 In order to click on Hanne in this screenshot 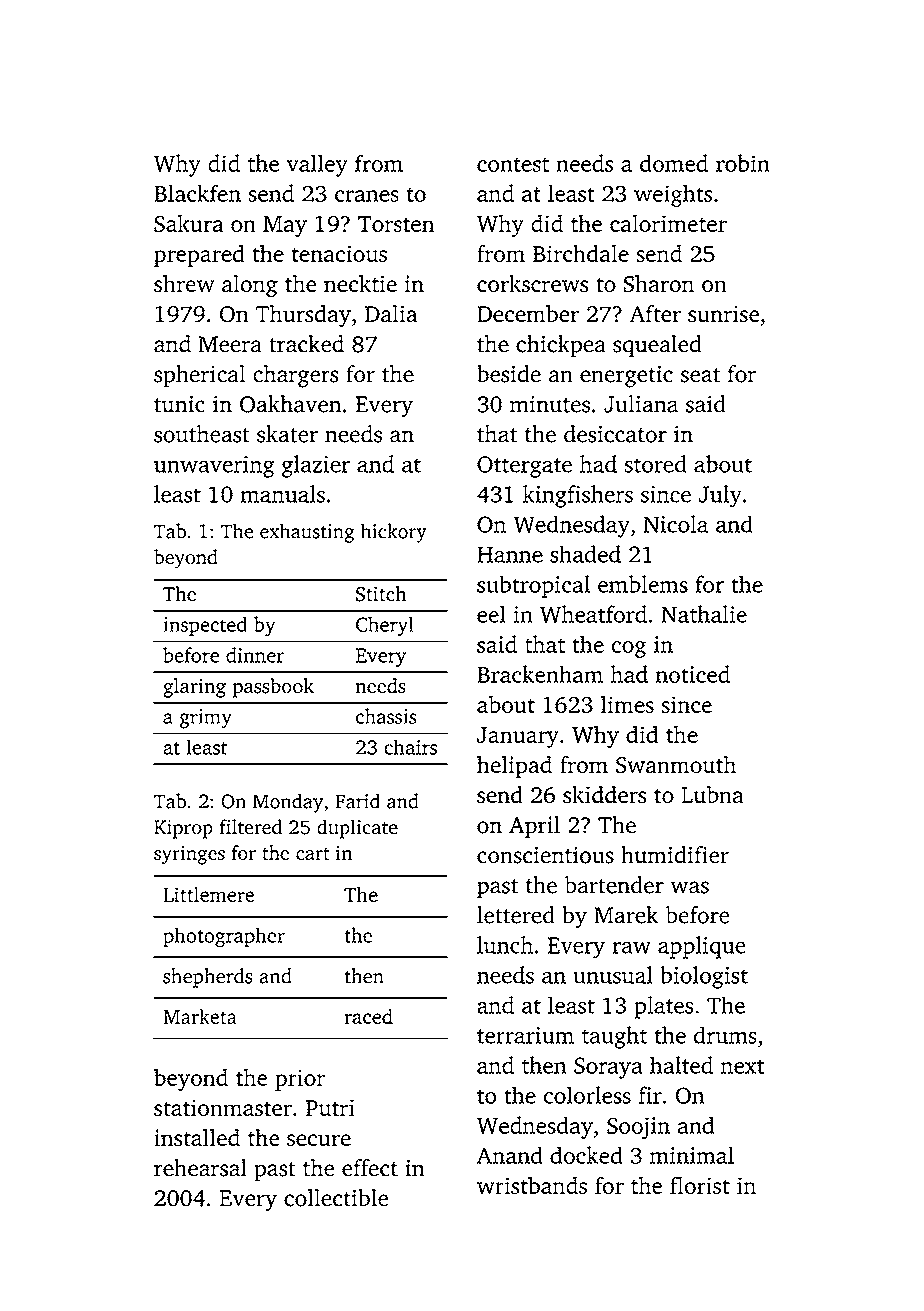, I will do `click(510, 555)`.
